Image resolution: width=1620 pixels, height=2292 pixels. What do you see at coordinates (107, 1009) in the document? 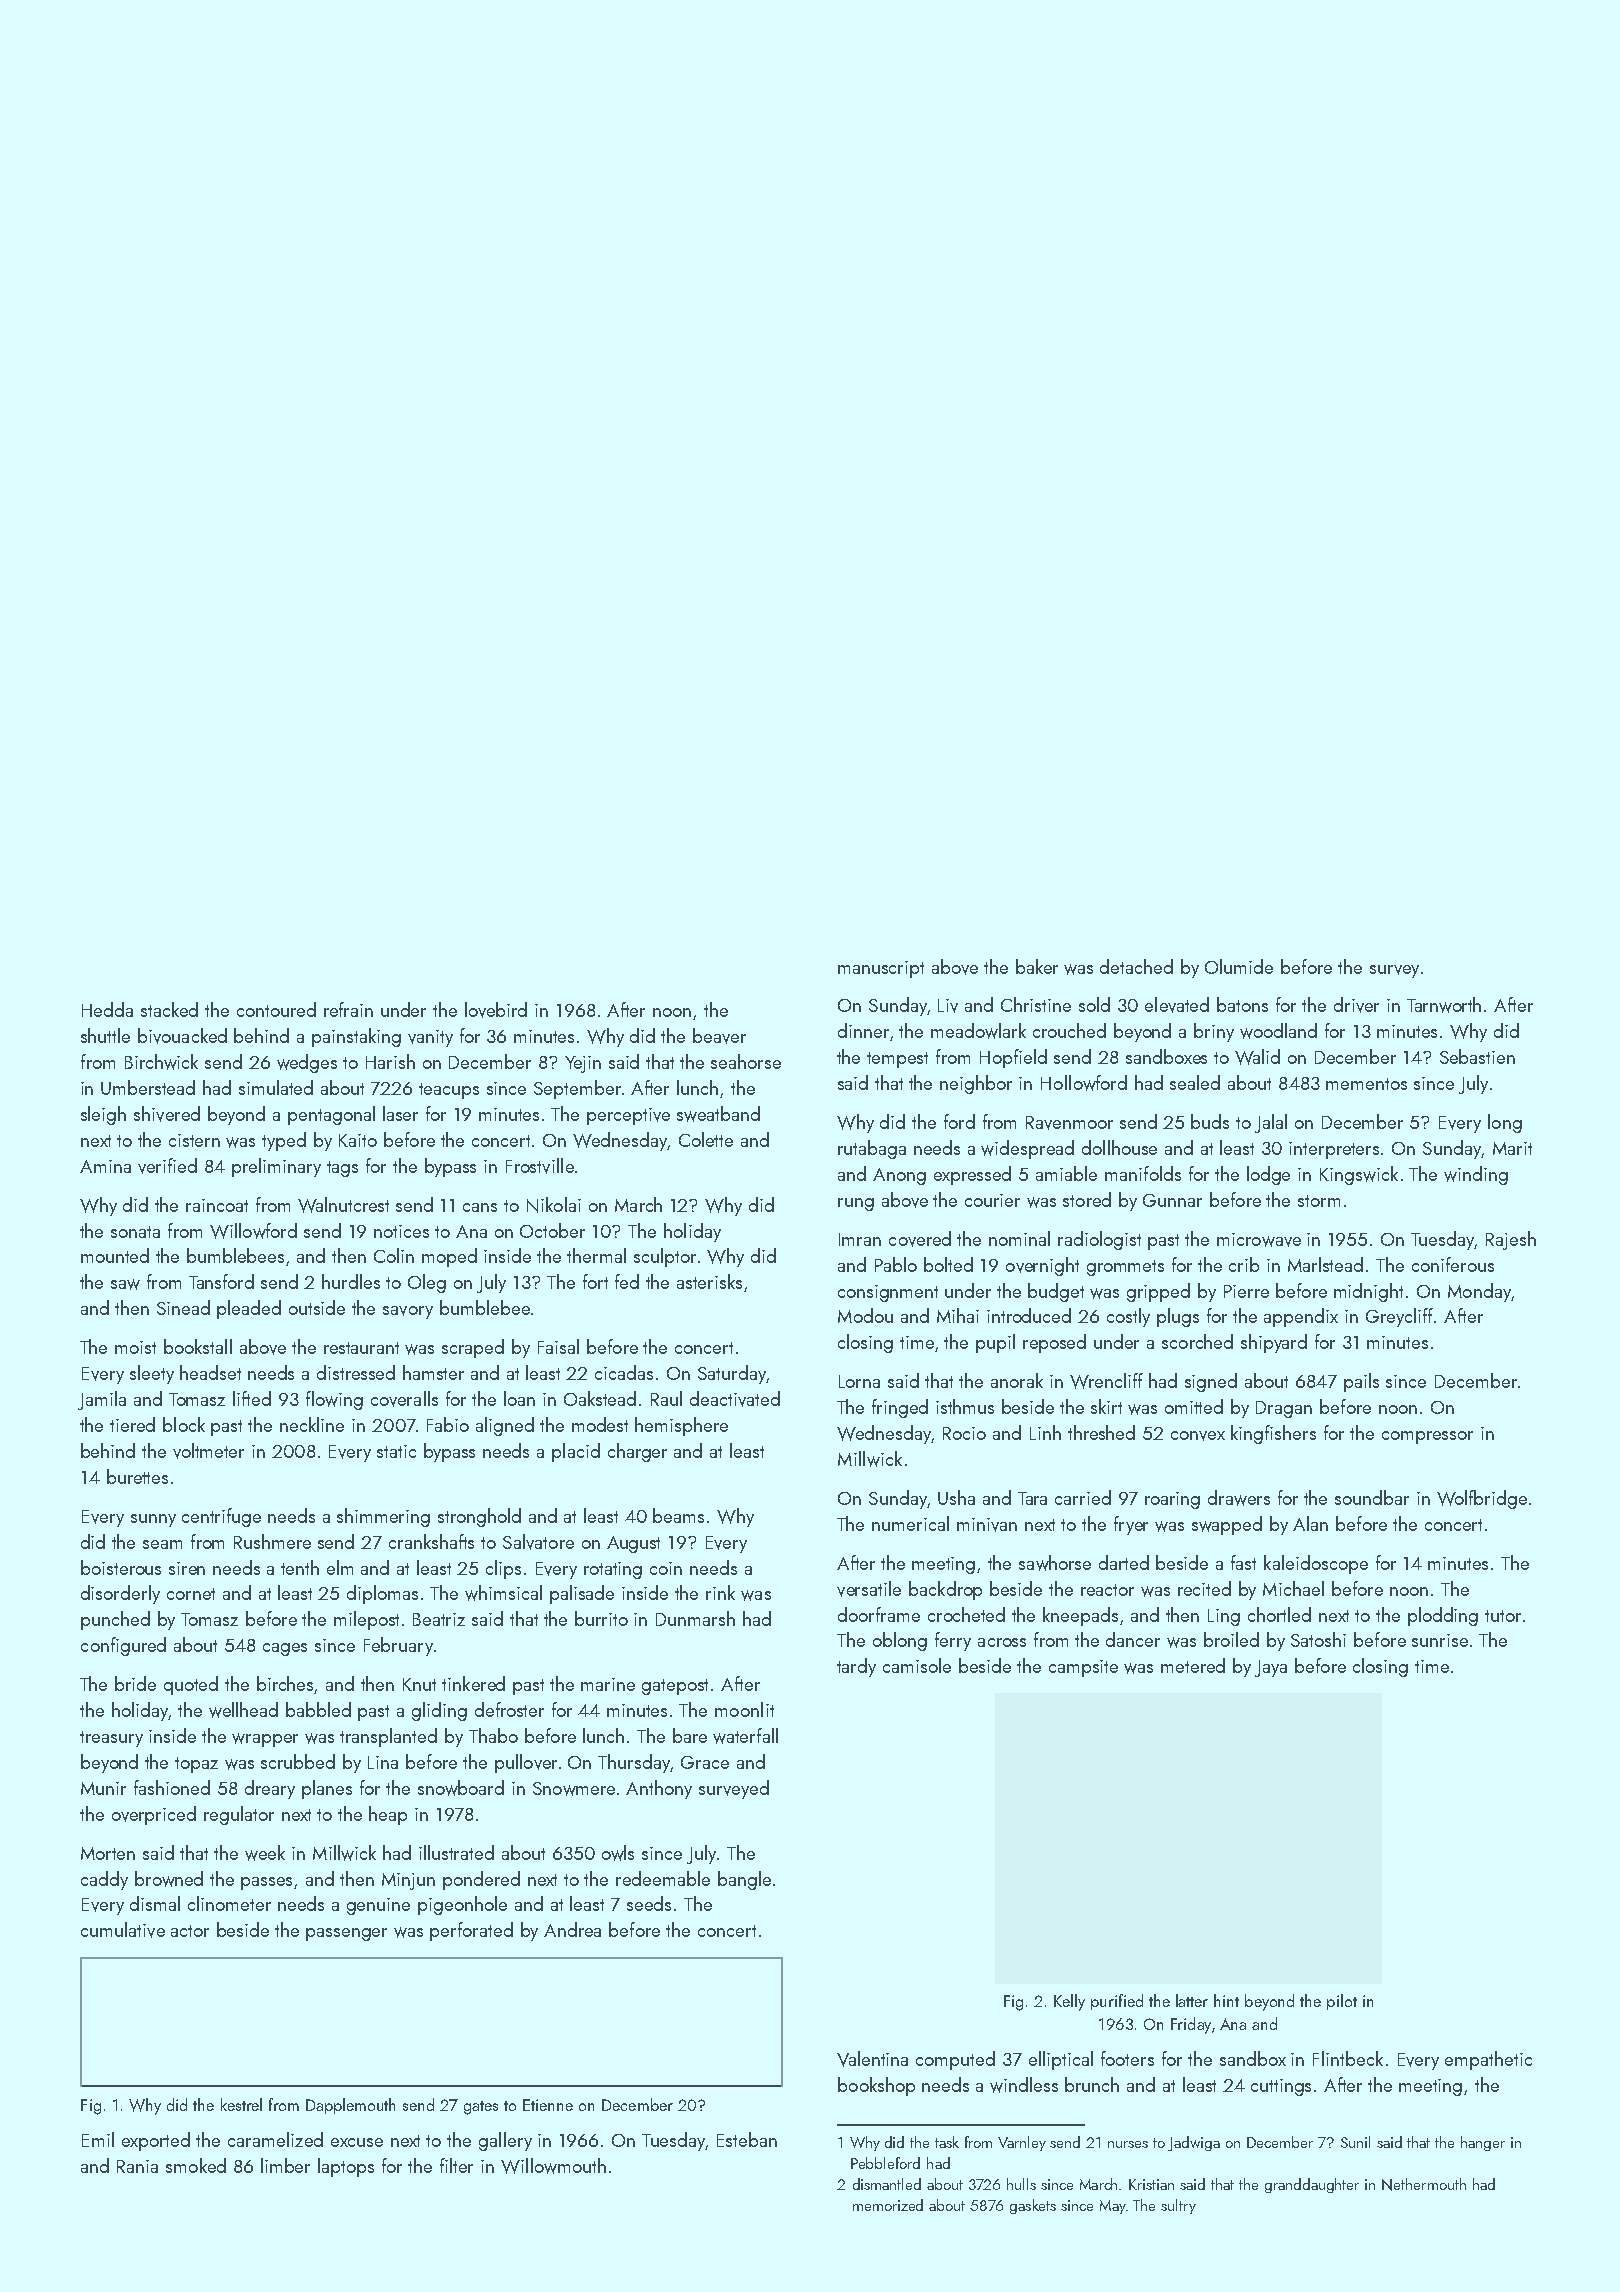
I see `Hedda` at bounding box center [107, 1009].
